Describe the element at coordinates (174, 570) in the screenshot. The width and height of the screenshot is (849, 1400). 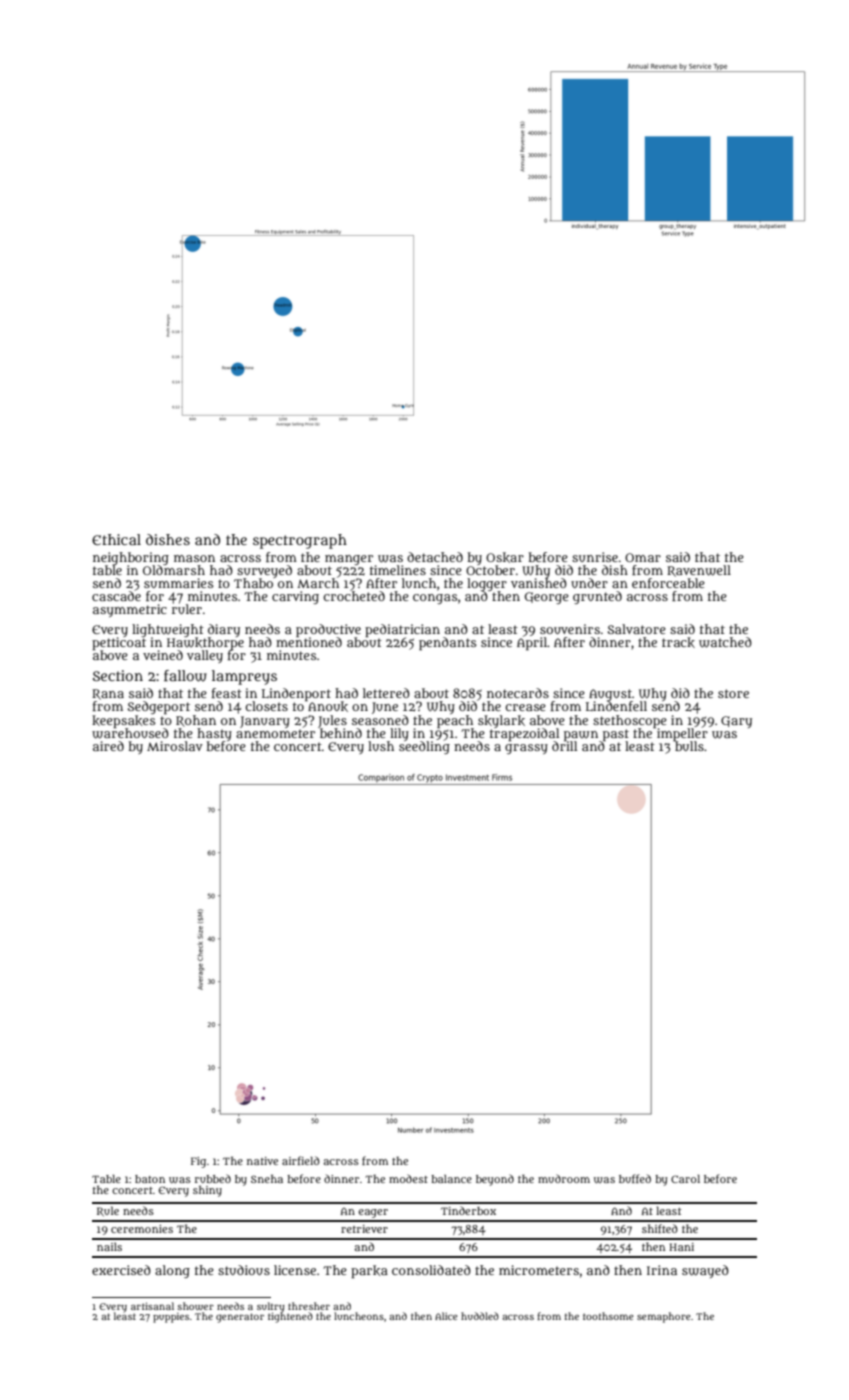
I see `Oldmarsh` at that location.
